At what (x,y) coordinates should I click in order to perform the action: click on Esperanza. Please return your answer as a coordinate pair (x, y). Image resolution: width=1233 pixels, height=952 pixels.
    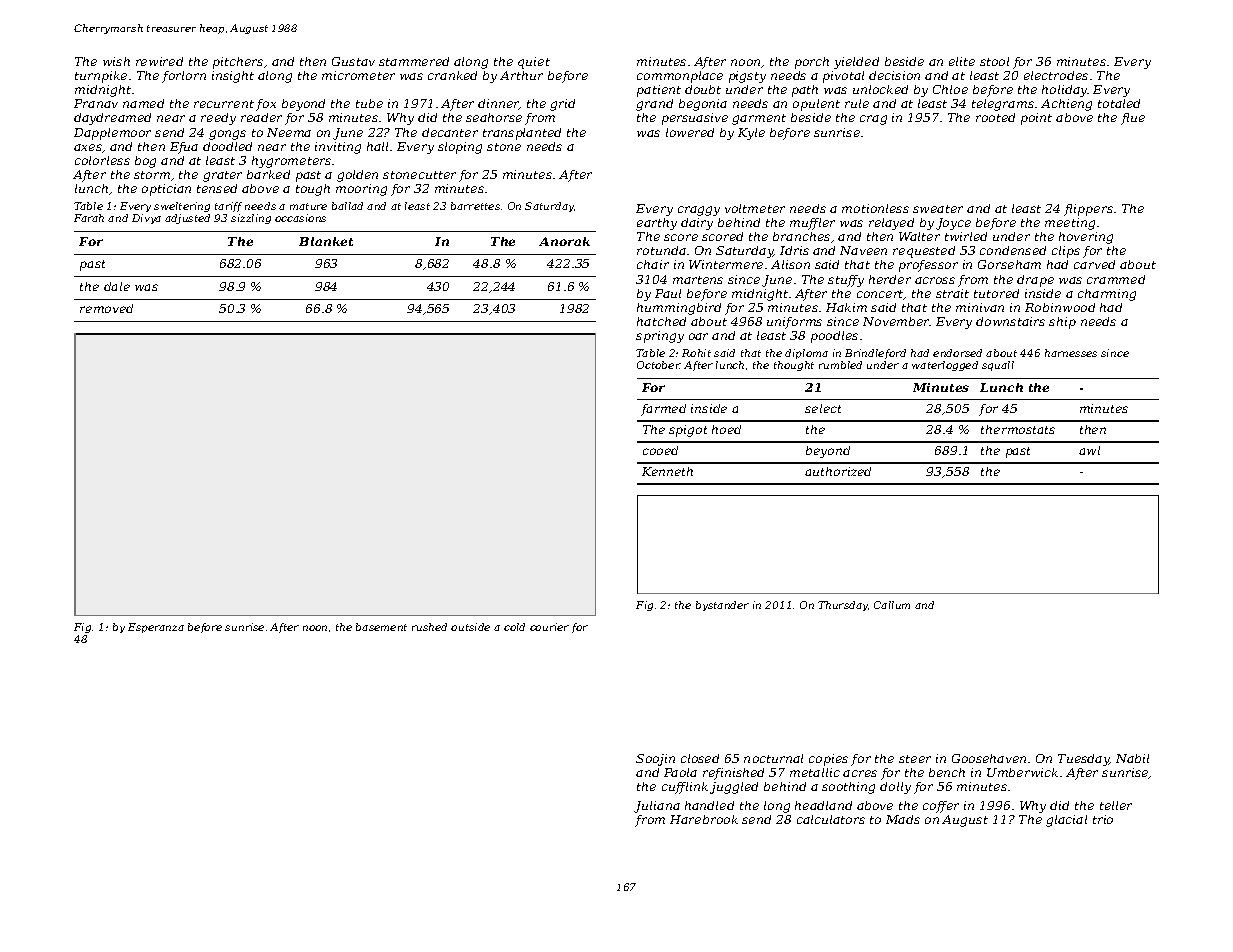
    Looking at the image, I should click on (156, 628).
